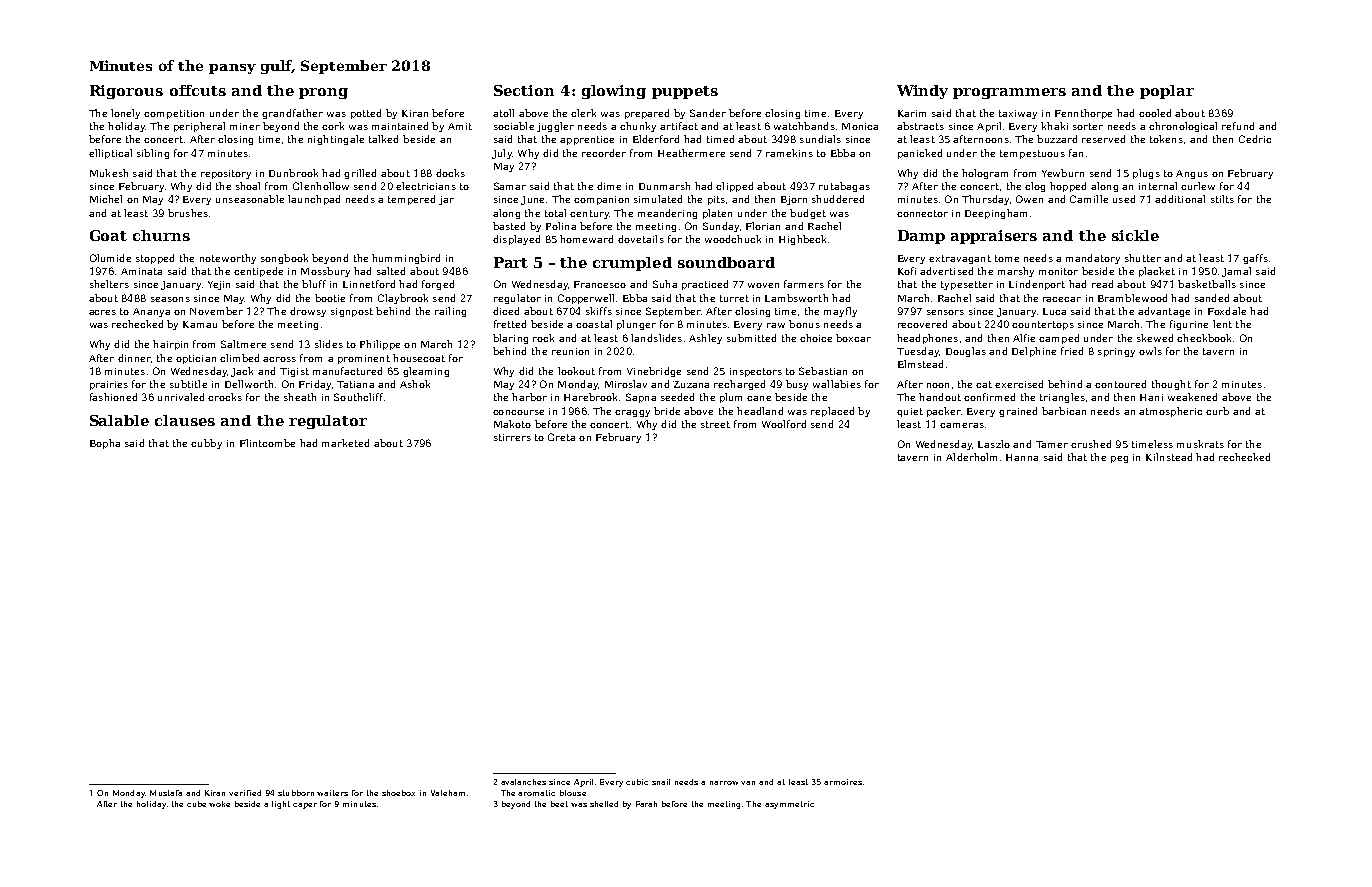  I want to click on Mustafa, so click(166, 793).
